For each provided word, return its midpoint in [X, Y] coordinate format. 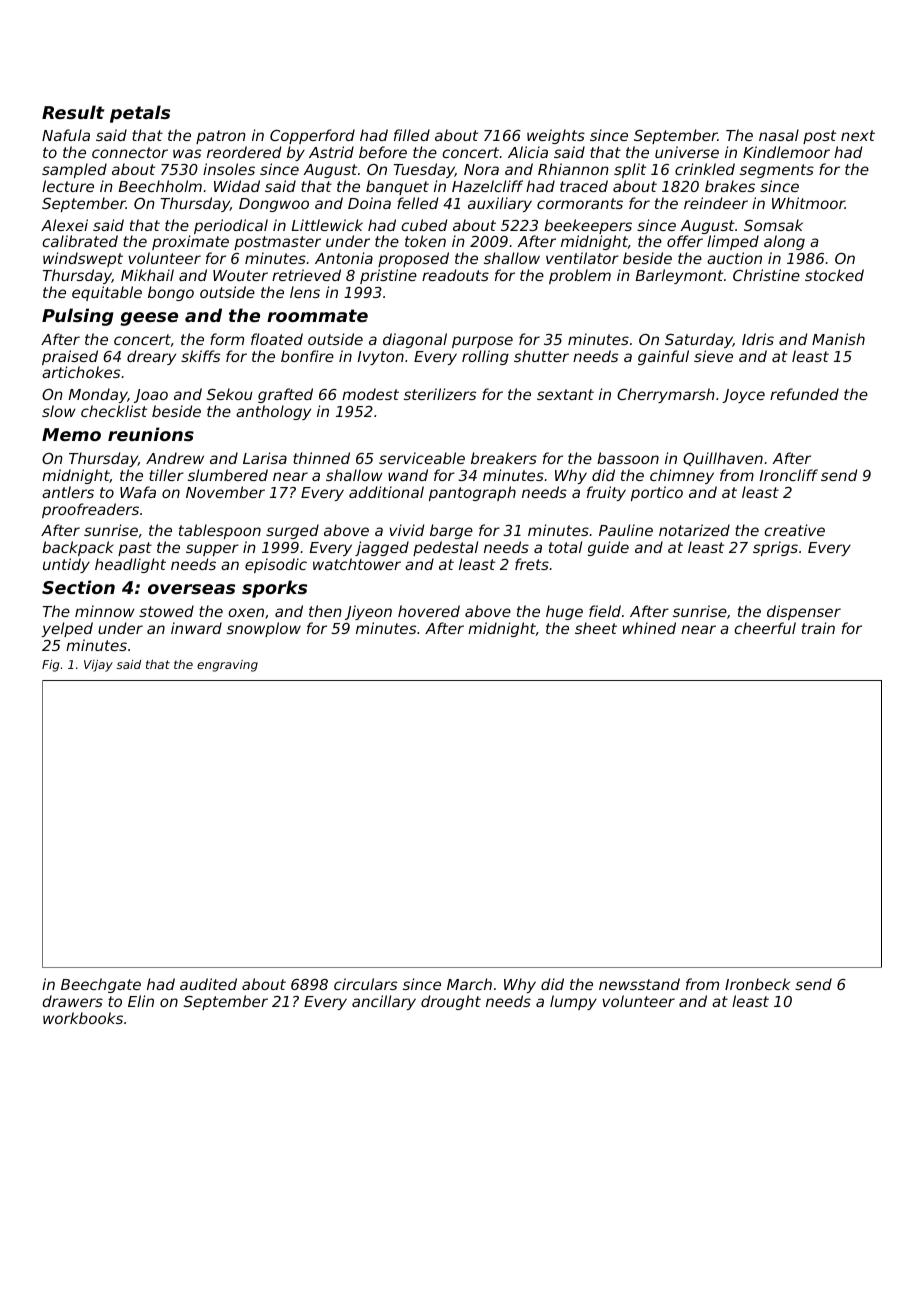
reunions [151, 434]
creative [794, 530]
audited [208, 984]
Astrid [331, 152]
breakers [504, 458]
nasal [779, 135]
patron [221, 137]
